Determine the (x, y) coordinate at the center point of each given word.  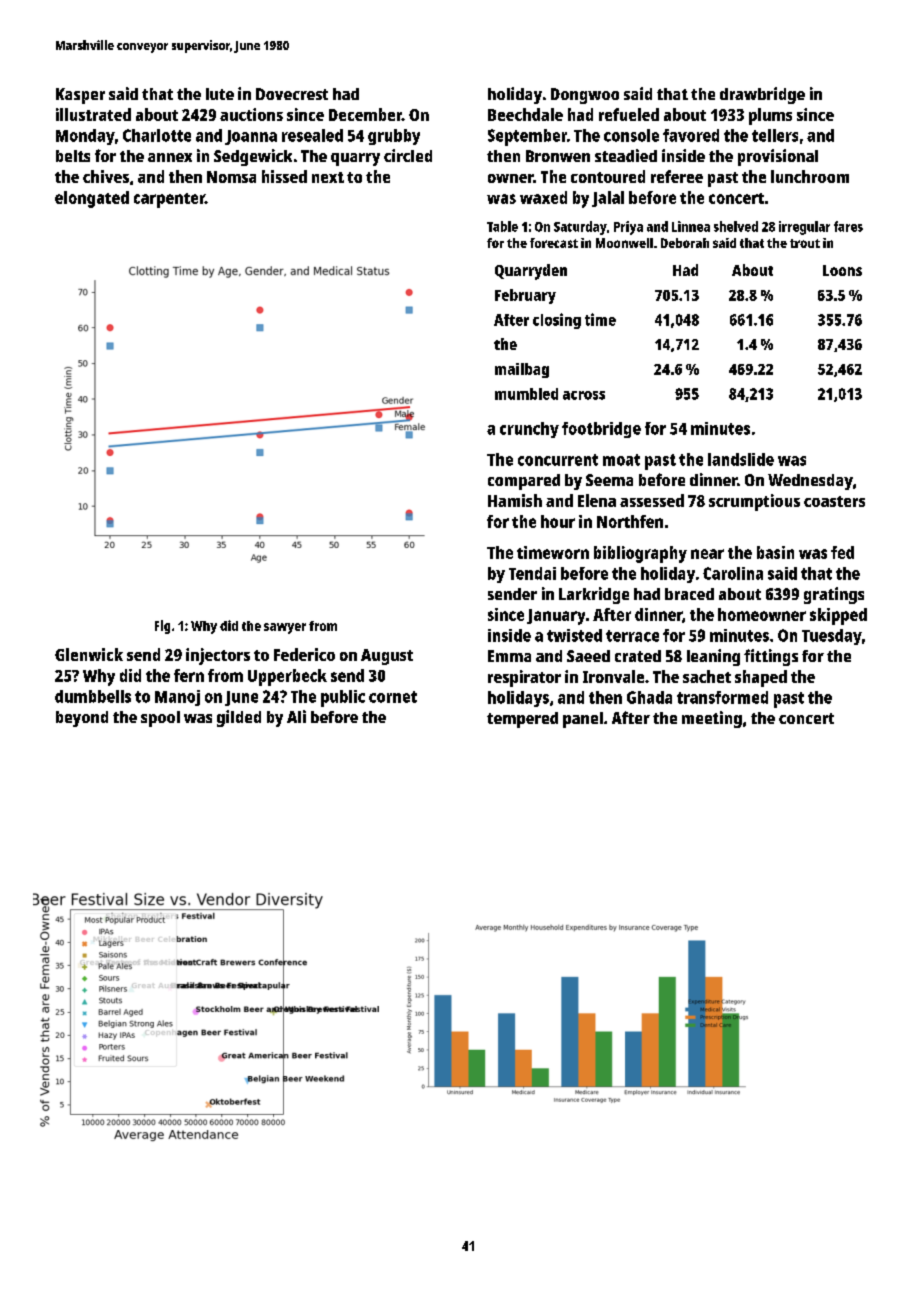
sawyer (285, 628)
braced (689, 594)
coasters (834, 501)
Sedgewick (253, 157)
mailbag (522, 370)
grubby (394, 137)
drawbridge (762, 95)
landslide (741, 459)
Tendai (532, 573)
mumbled (526, 394)
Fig (162, 627)
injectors (218, 656)
